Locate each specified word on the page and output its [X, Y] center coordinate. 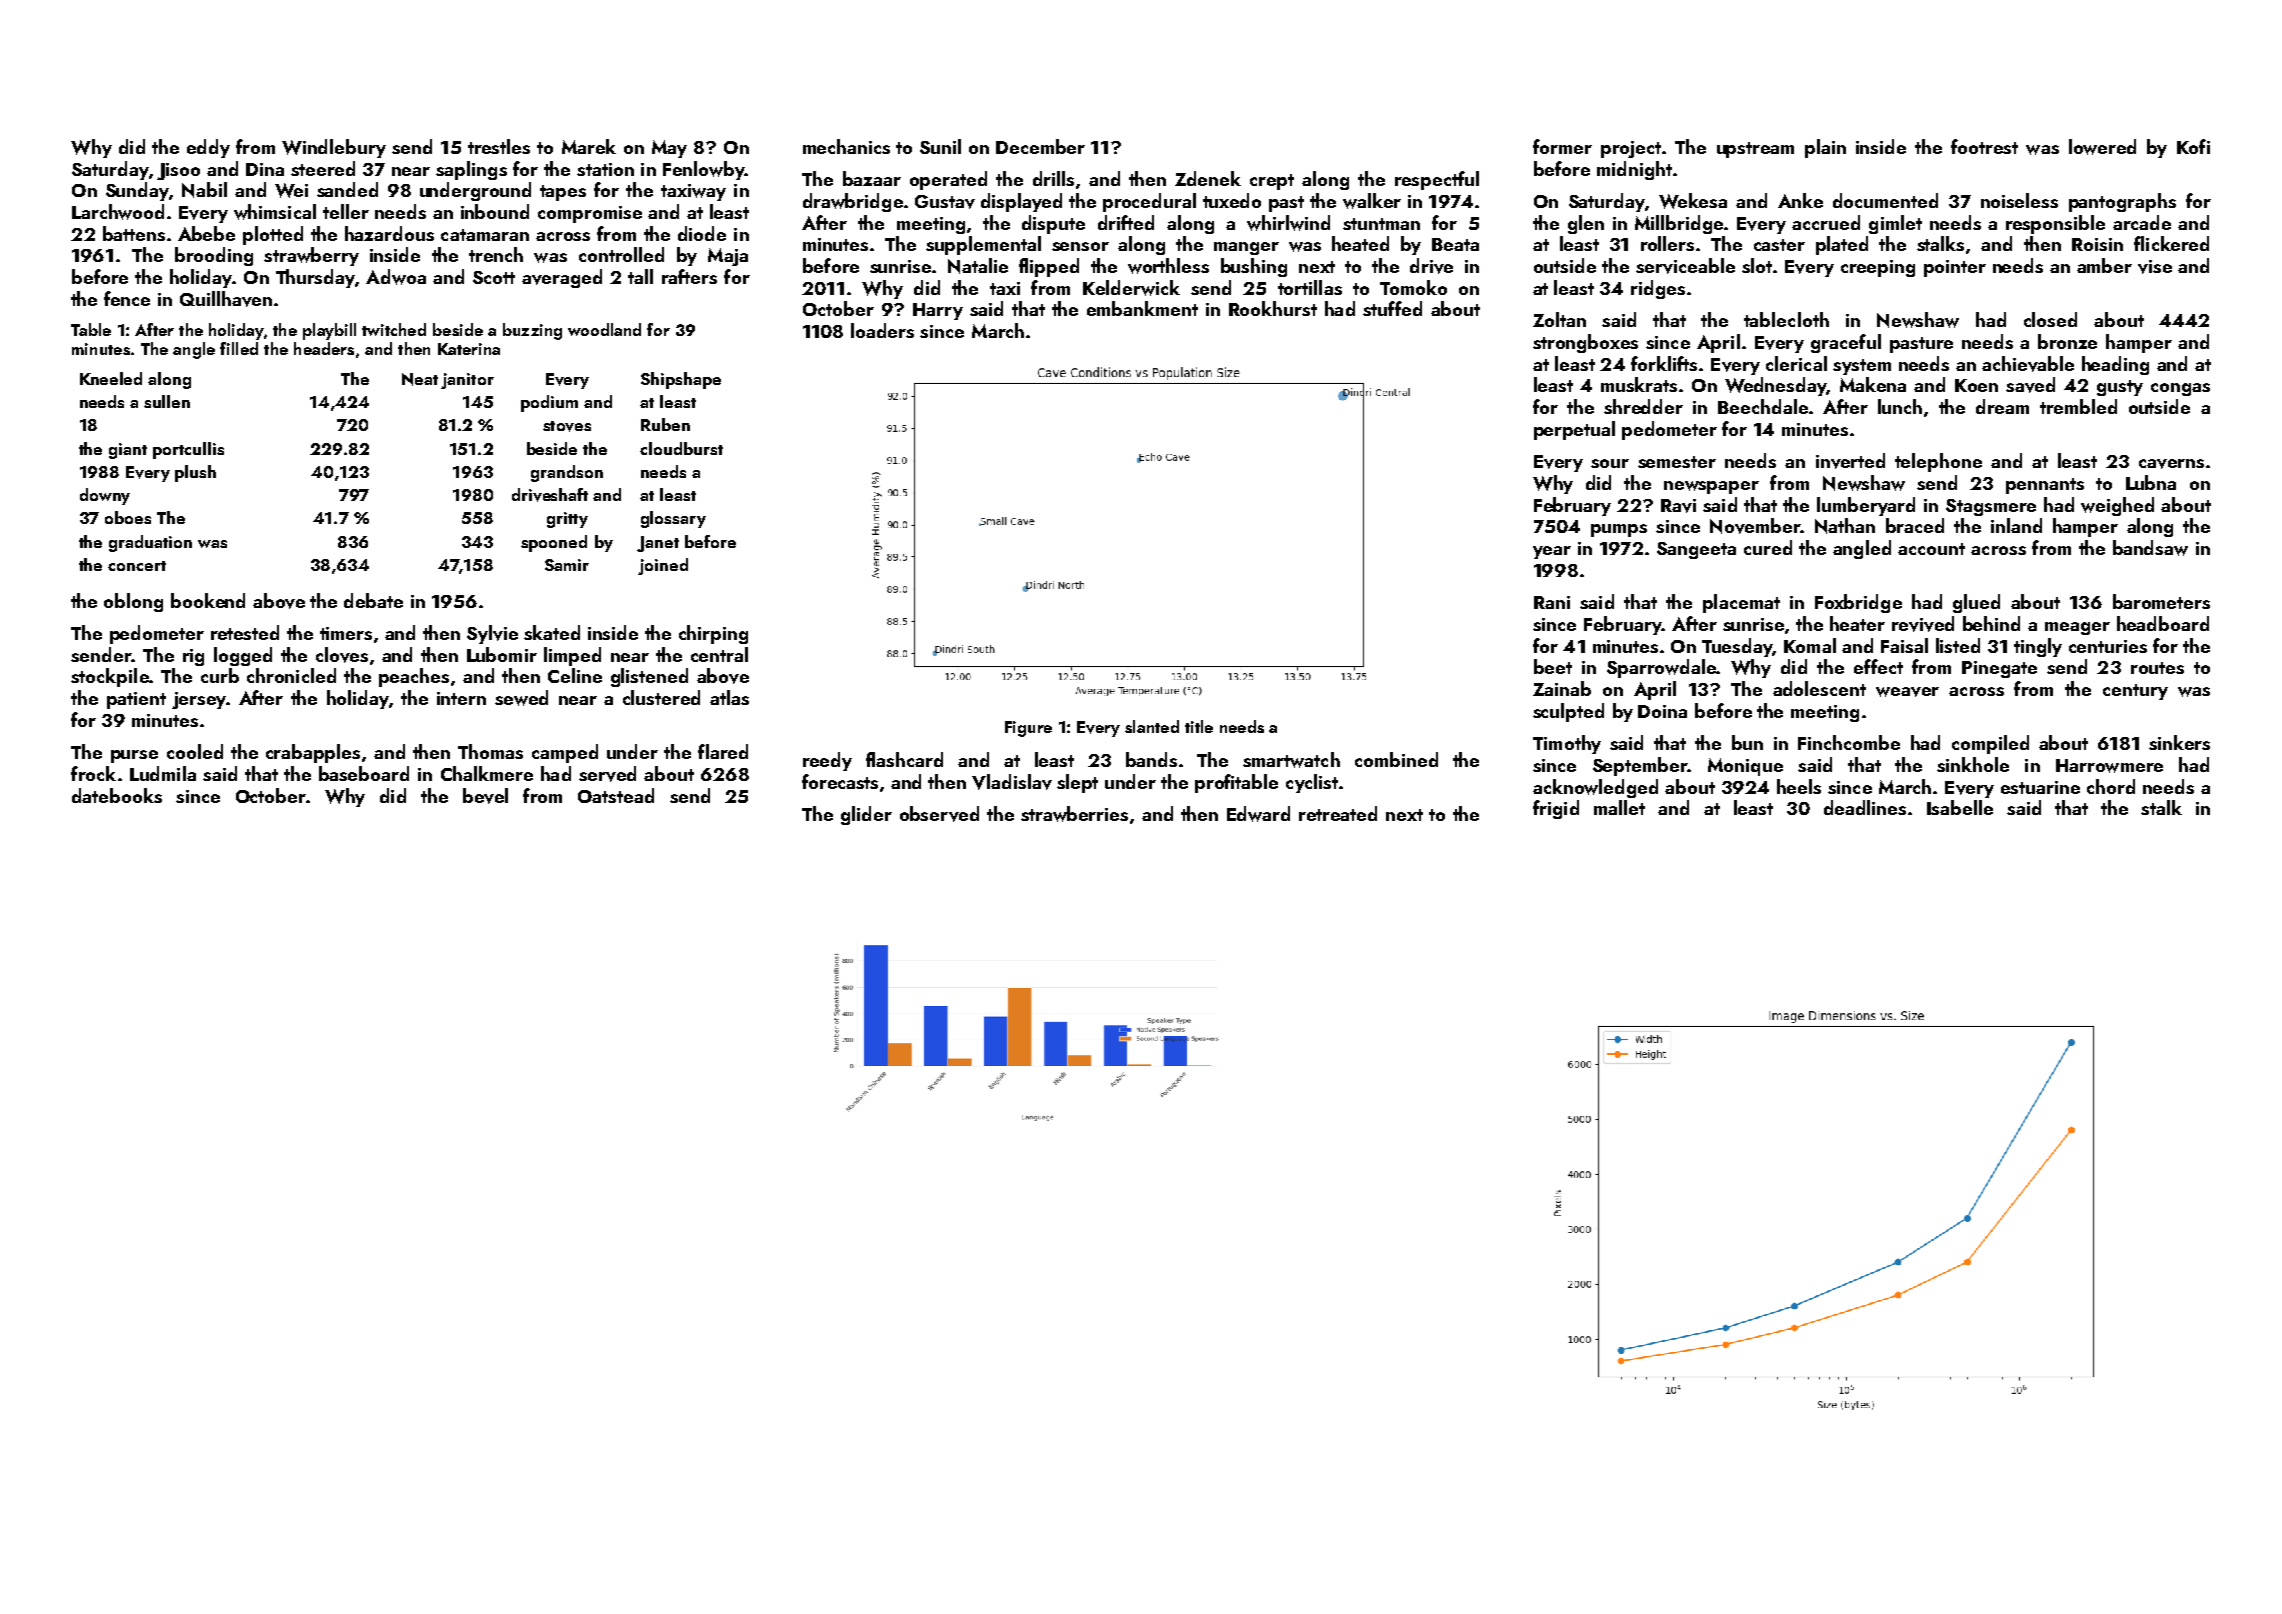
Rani [1552, 602]
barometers [2161, 601]
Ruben [665, 424]
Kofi [2193, 146]
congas [2180, 389]
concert [137, 566]
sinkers [2179, 742]
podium [549, 403]
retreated [1338, 813]
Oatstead [616, 795]
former [1562, 146]
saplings [471, 170]
